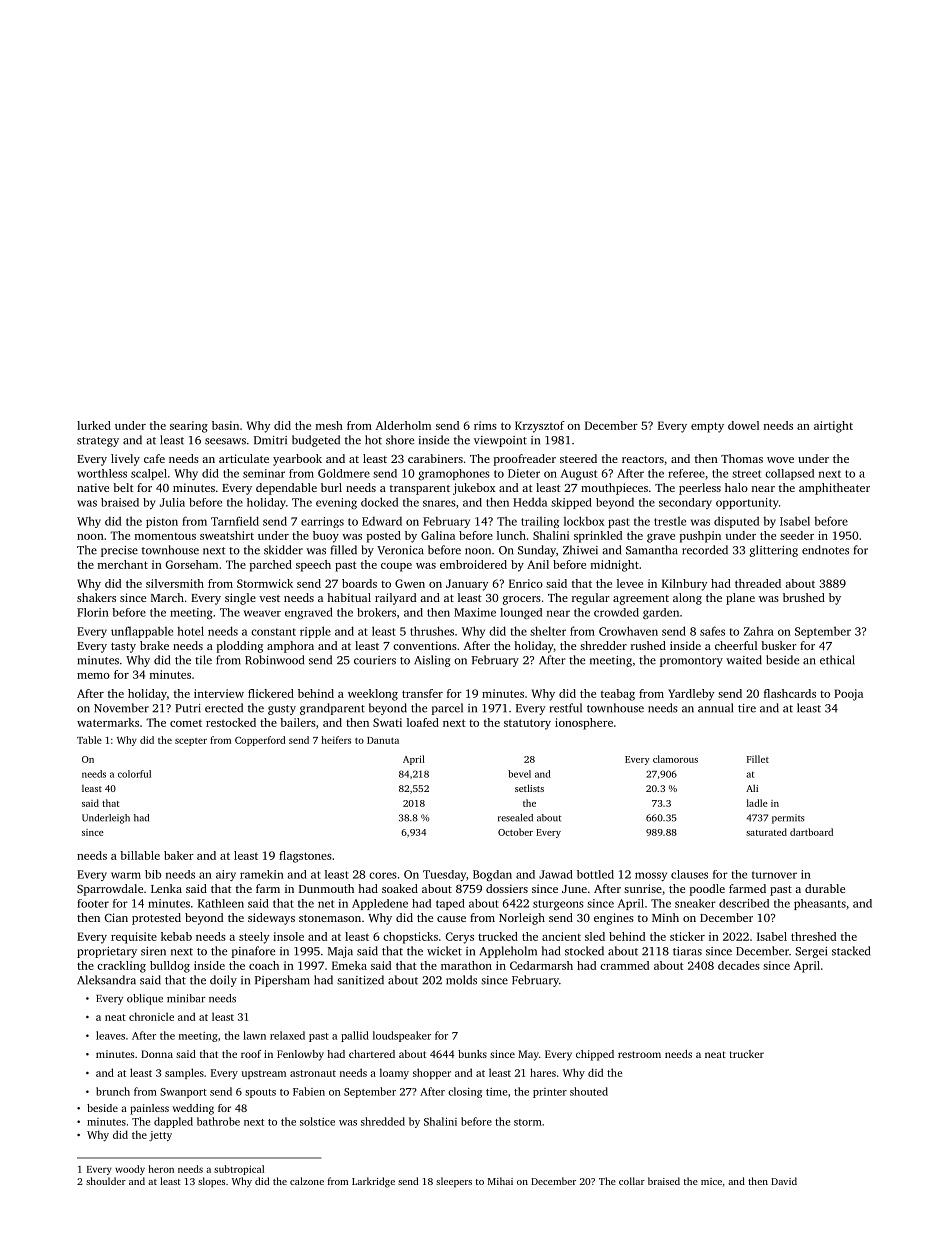 This page has width=952, height=1233. Describe the element at coordinates (707, 427) in the page. I see `empty` at that location.
